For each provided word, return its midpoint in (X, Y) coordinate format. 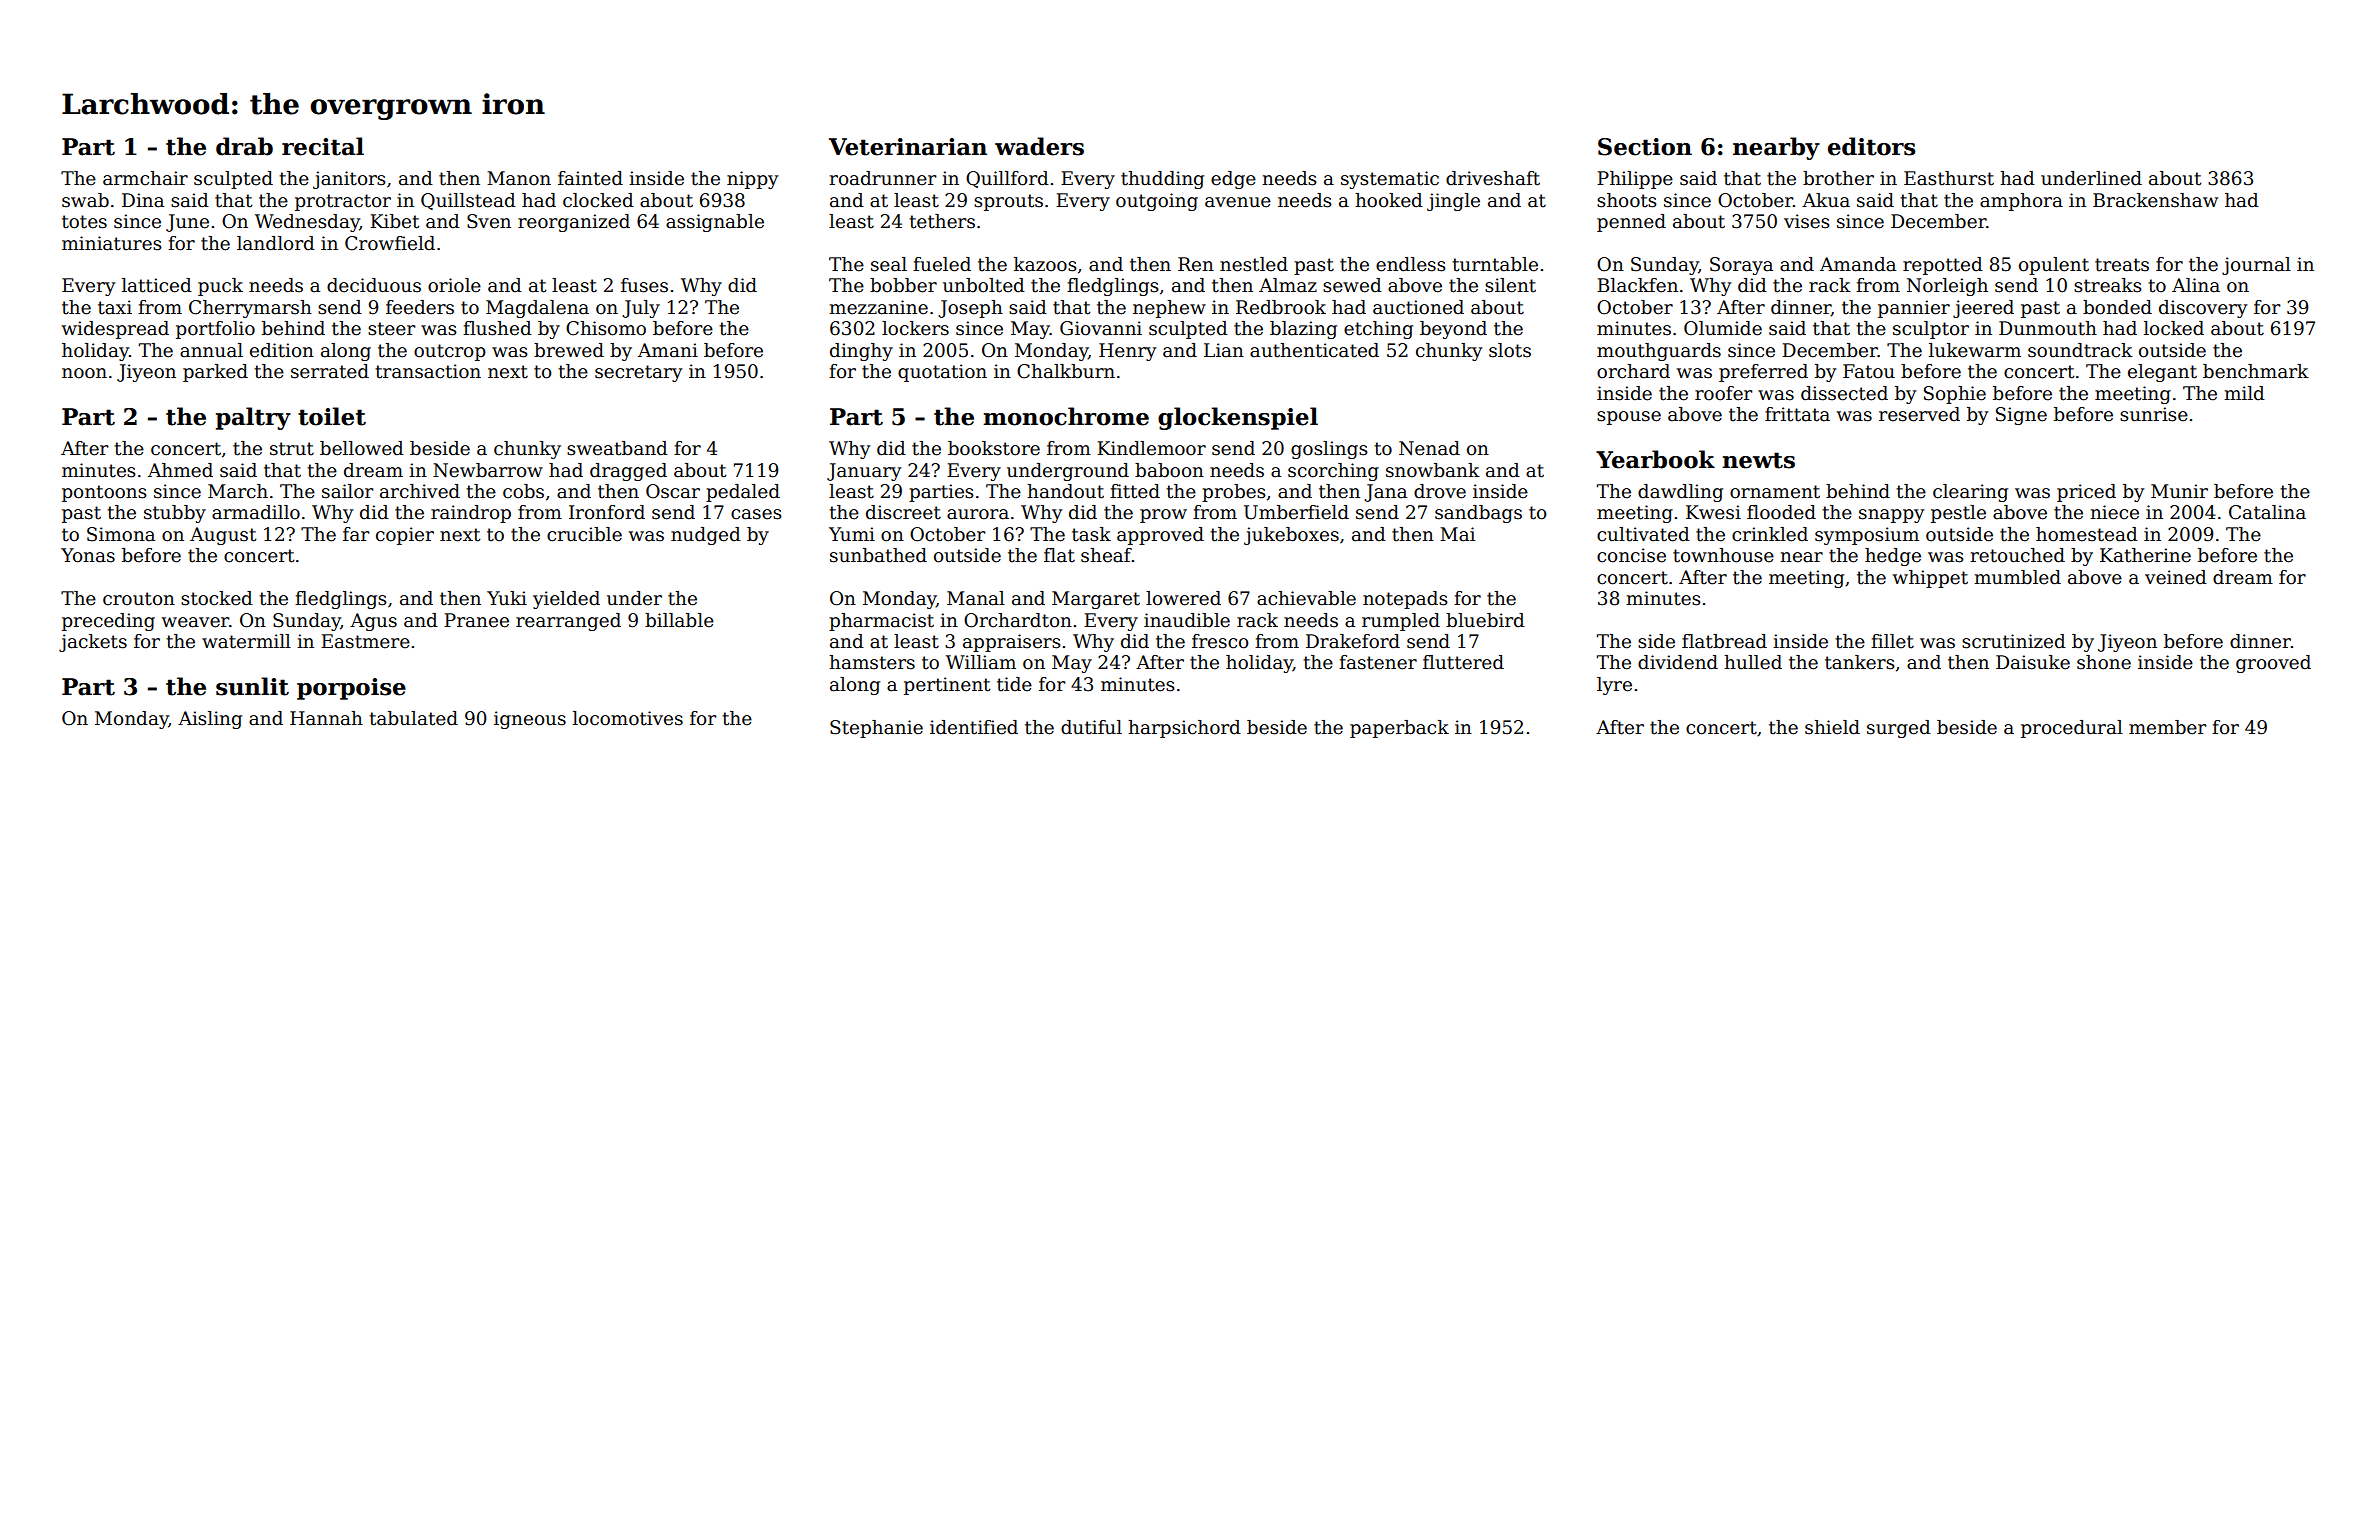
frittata (1797, 414)
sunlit (252, 686)
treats (2122, 265)
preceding (108, 622)
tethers (942, 221)
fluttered (1463, 662)
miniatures (112, 243)
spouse (1629, 418)
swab (85, 200)
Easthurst (1949, 178)
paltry (253, 418)
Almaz (1288, 285)
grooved (2273, 664)
